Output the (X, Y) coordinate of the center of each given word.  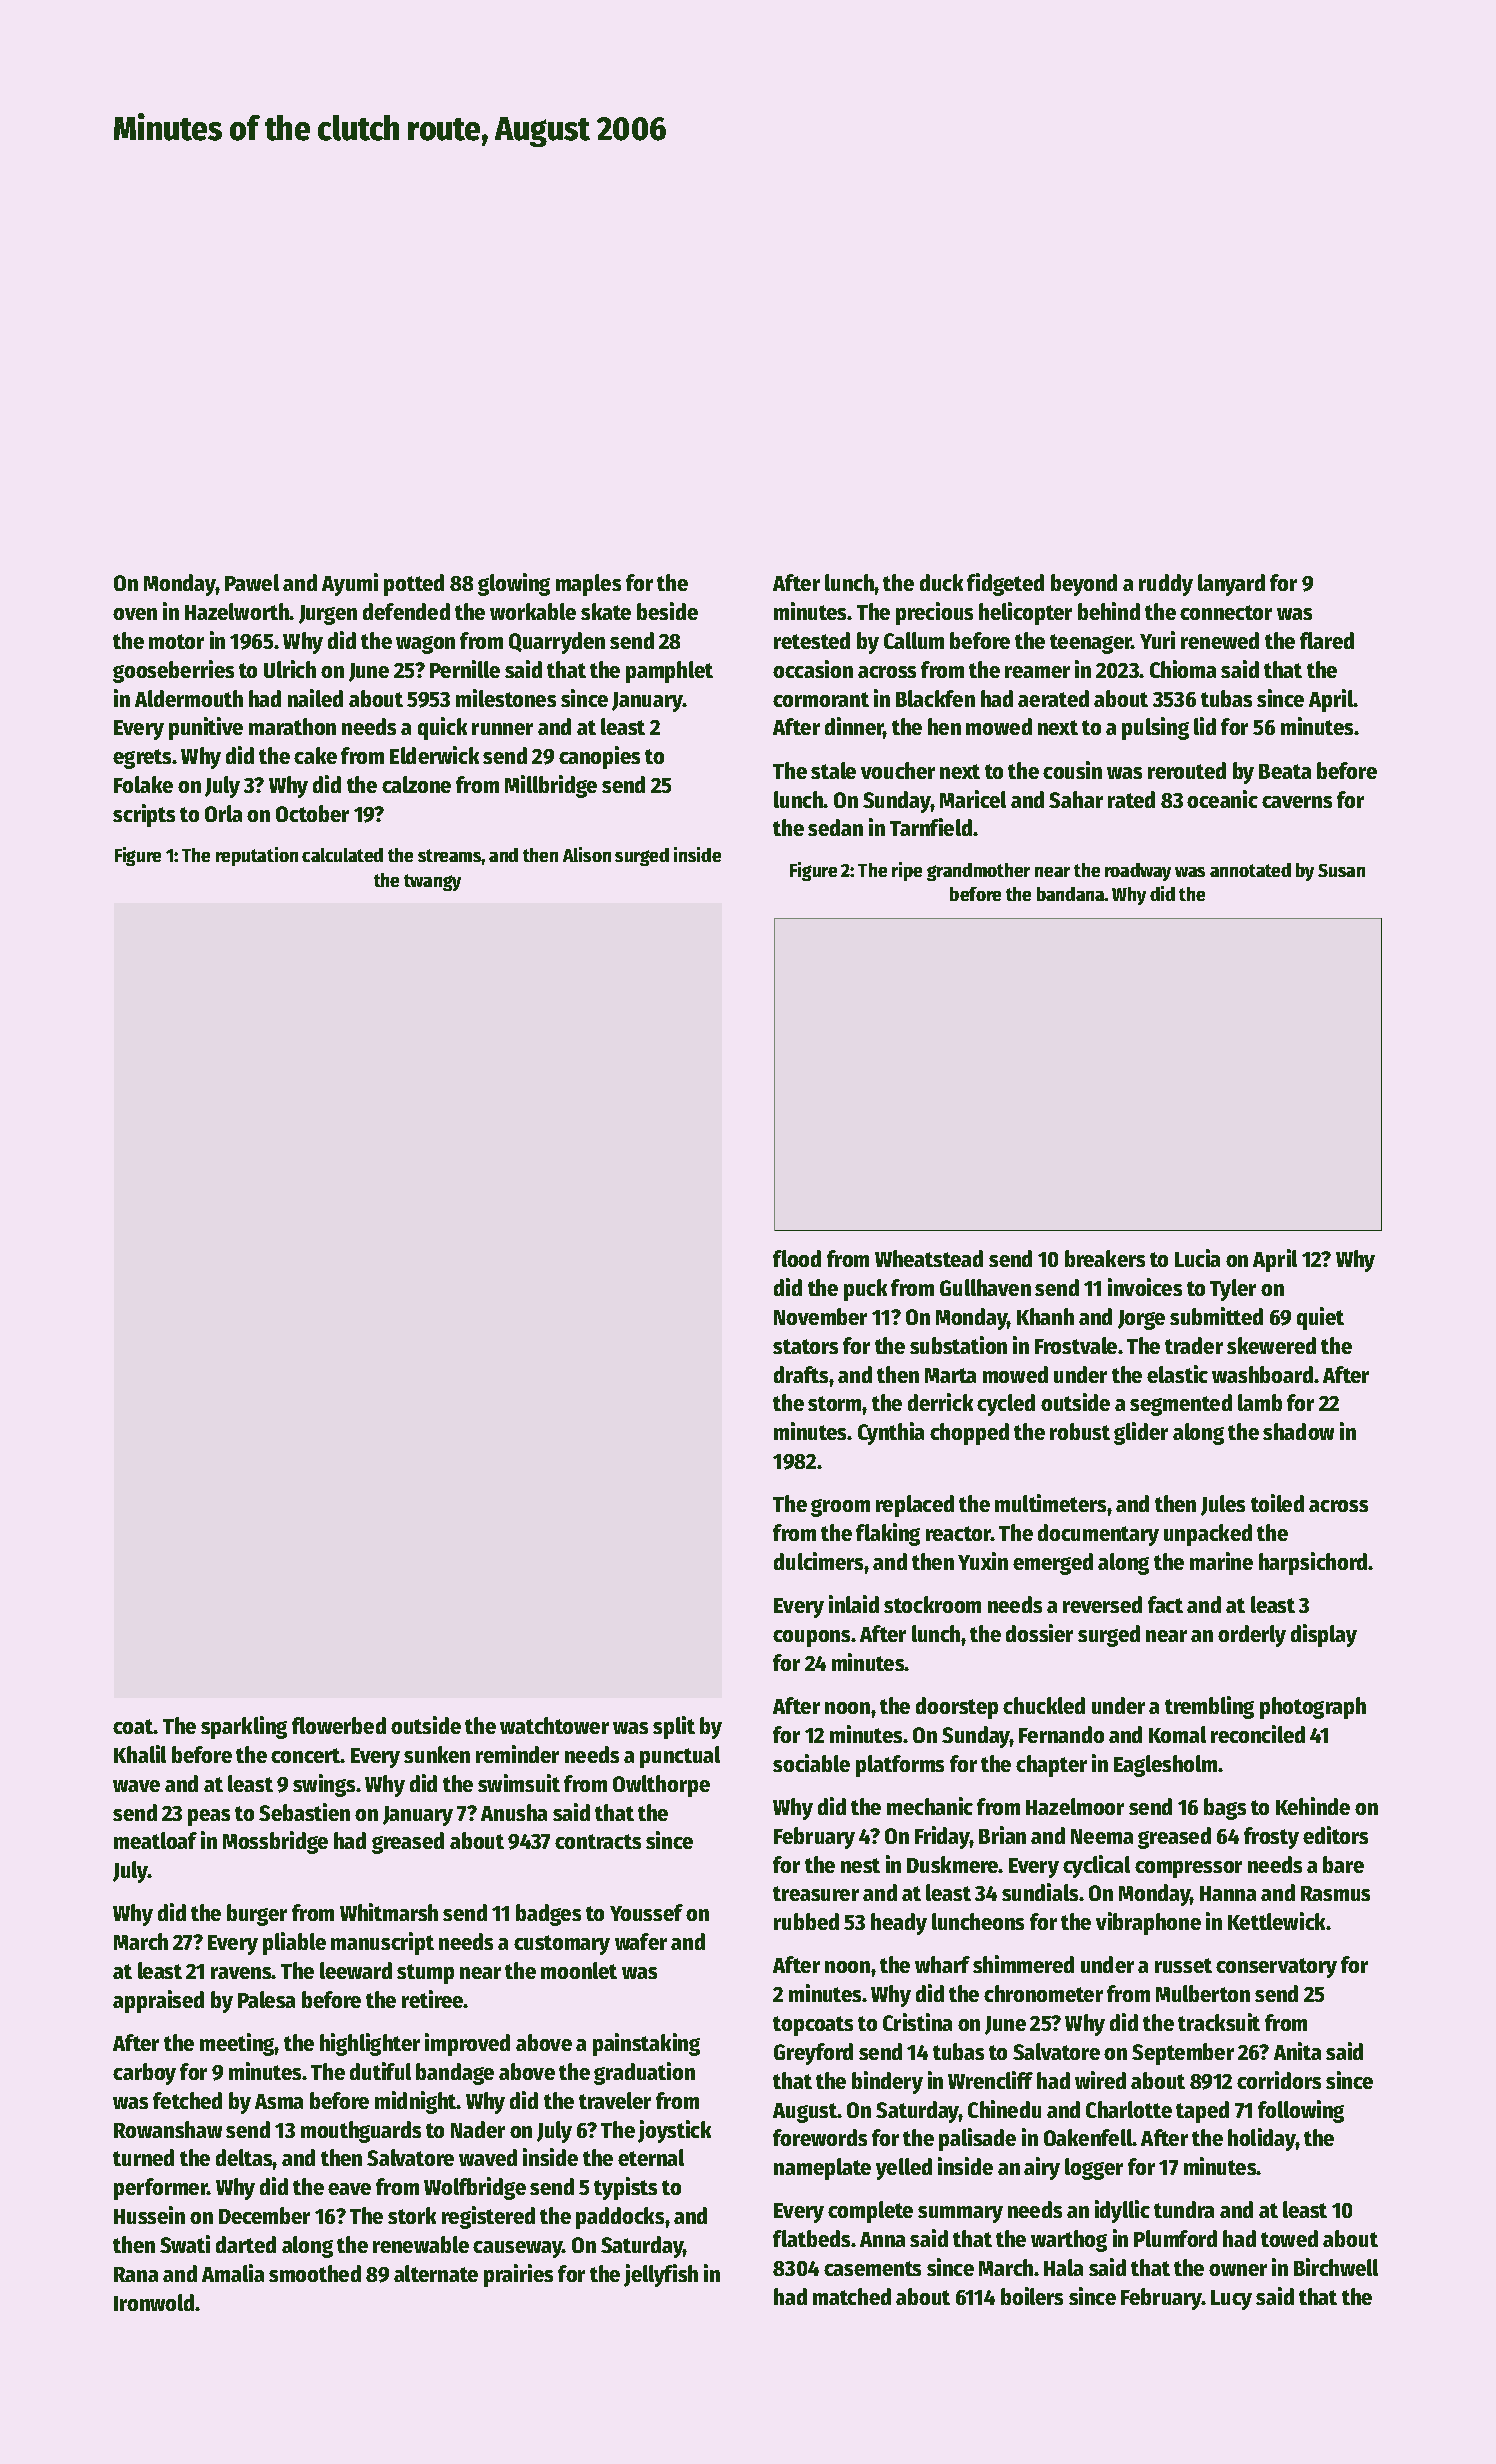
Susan (1341, 870)
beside (667, 611)
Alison (587, 854)
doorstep (957, 1708)
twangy (432, 882)
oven (135, 614)
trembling (1209, 1707)
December (264, 2215)
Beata (1285, 771)
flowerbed (339, 1725)
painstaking (646, 2044)
